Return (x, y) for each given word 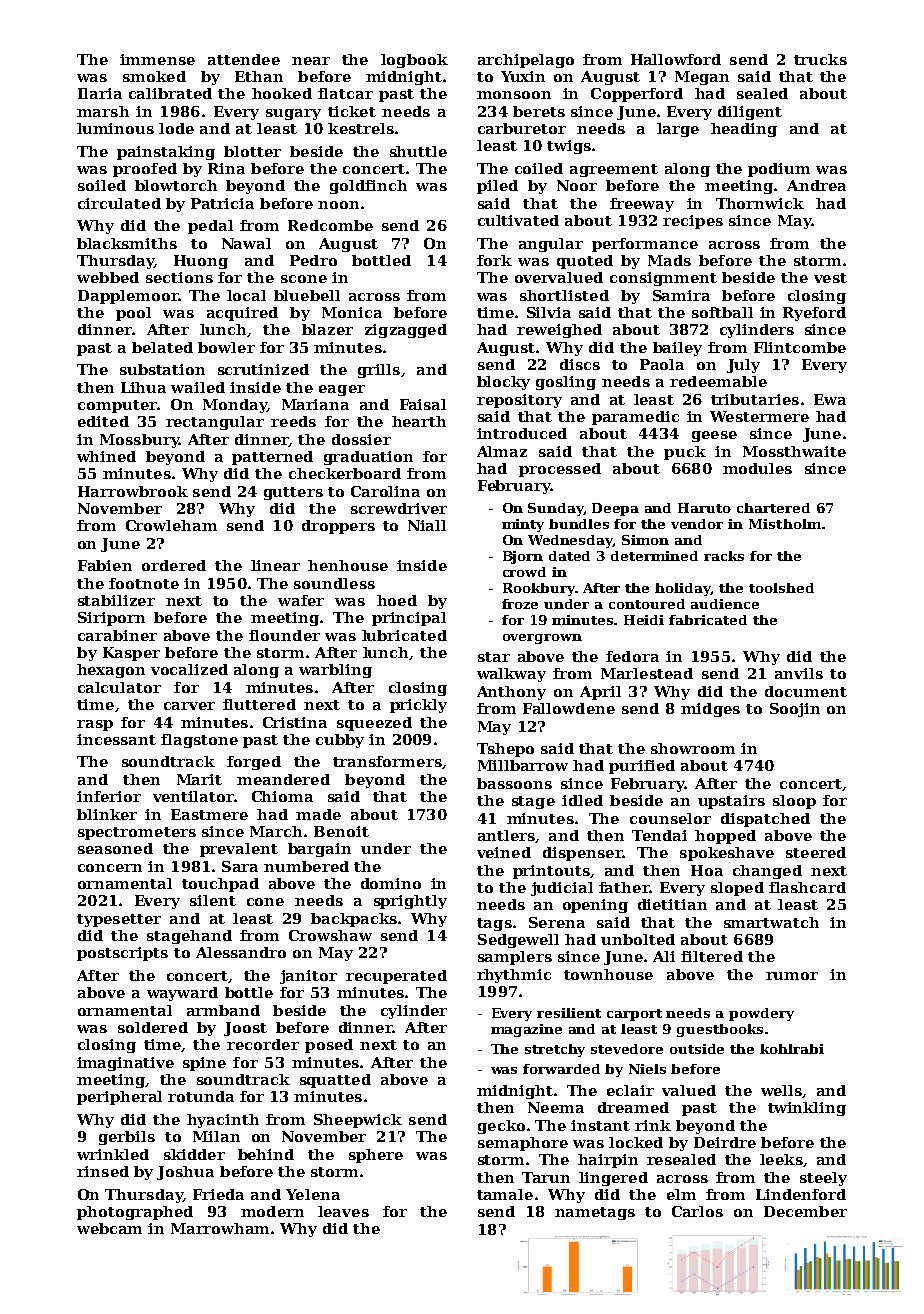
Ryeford (814, 314)
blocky (503, 383)
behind (266, 1154)
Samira (681, 295)
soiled (102, 185)
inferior (109, 796)
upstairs (731, 802)
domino (391, 883)
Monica (352, 312)
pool (133, 314)
